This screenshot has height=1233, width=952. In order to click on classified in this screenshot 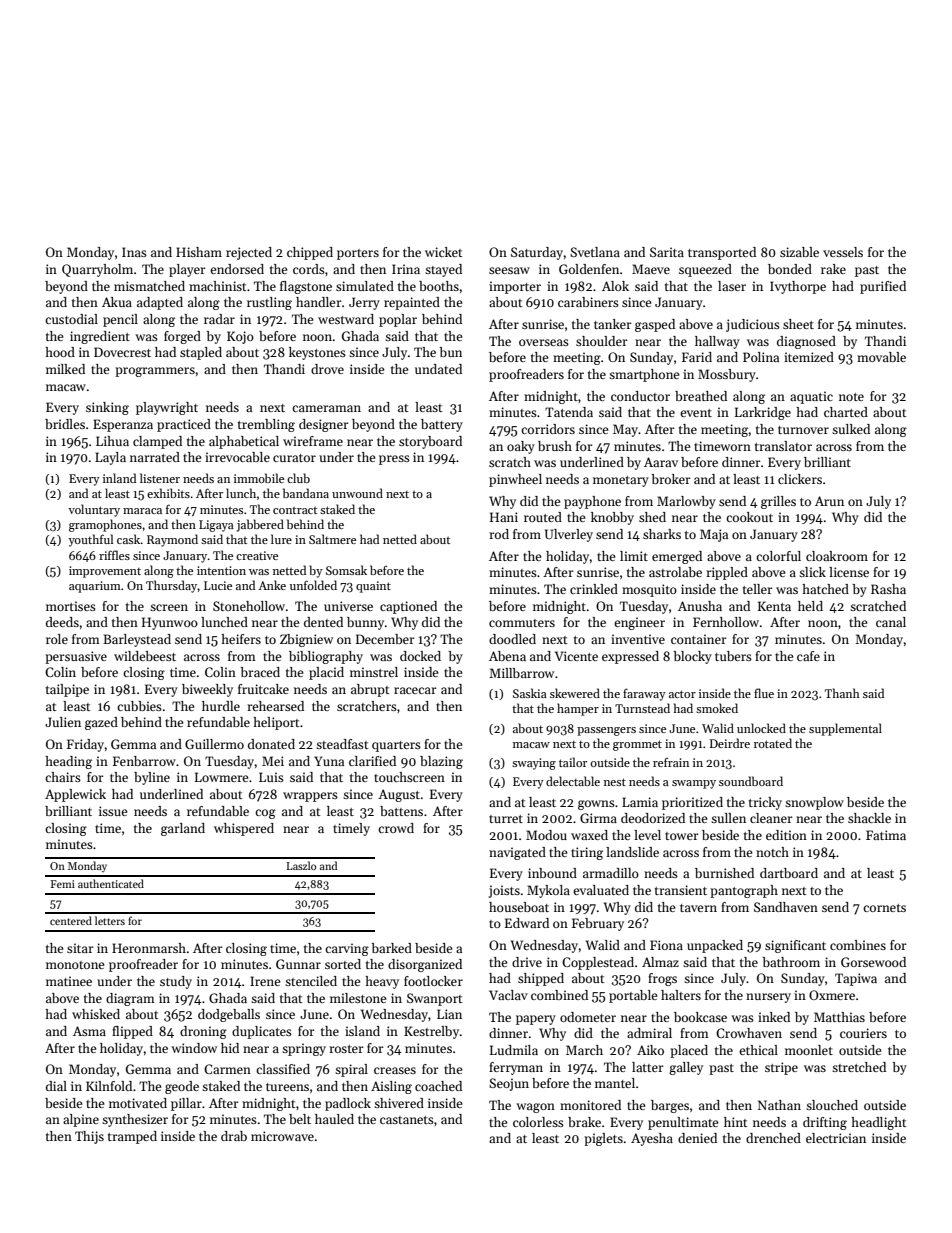, I will do `click(283, 1069)`.
